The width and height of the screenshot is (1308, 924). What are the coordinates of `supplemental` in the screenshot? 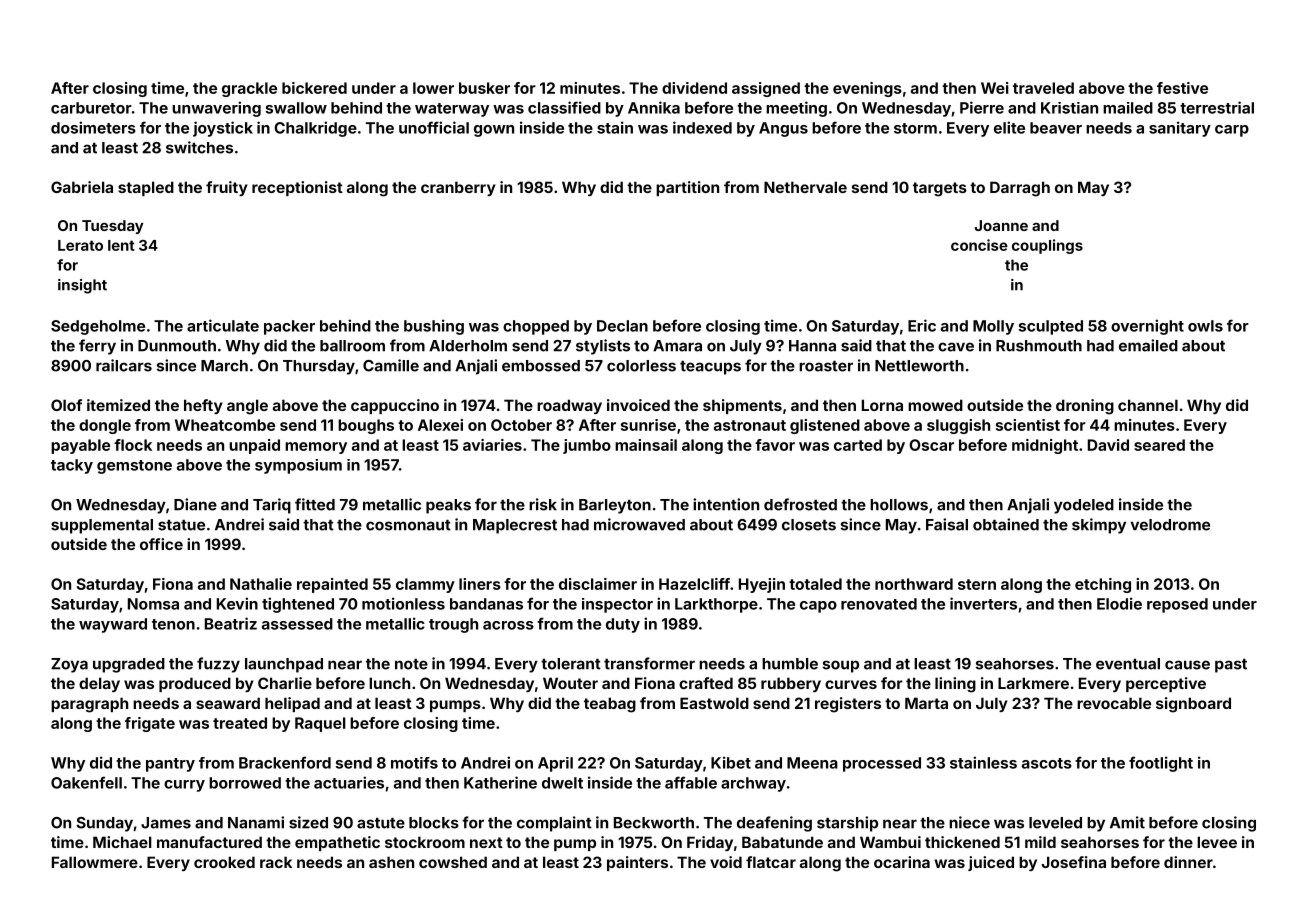 It's located at (102, 526).
